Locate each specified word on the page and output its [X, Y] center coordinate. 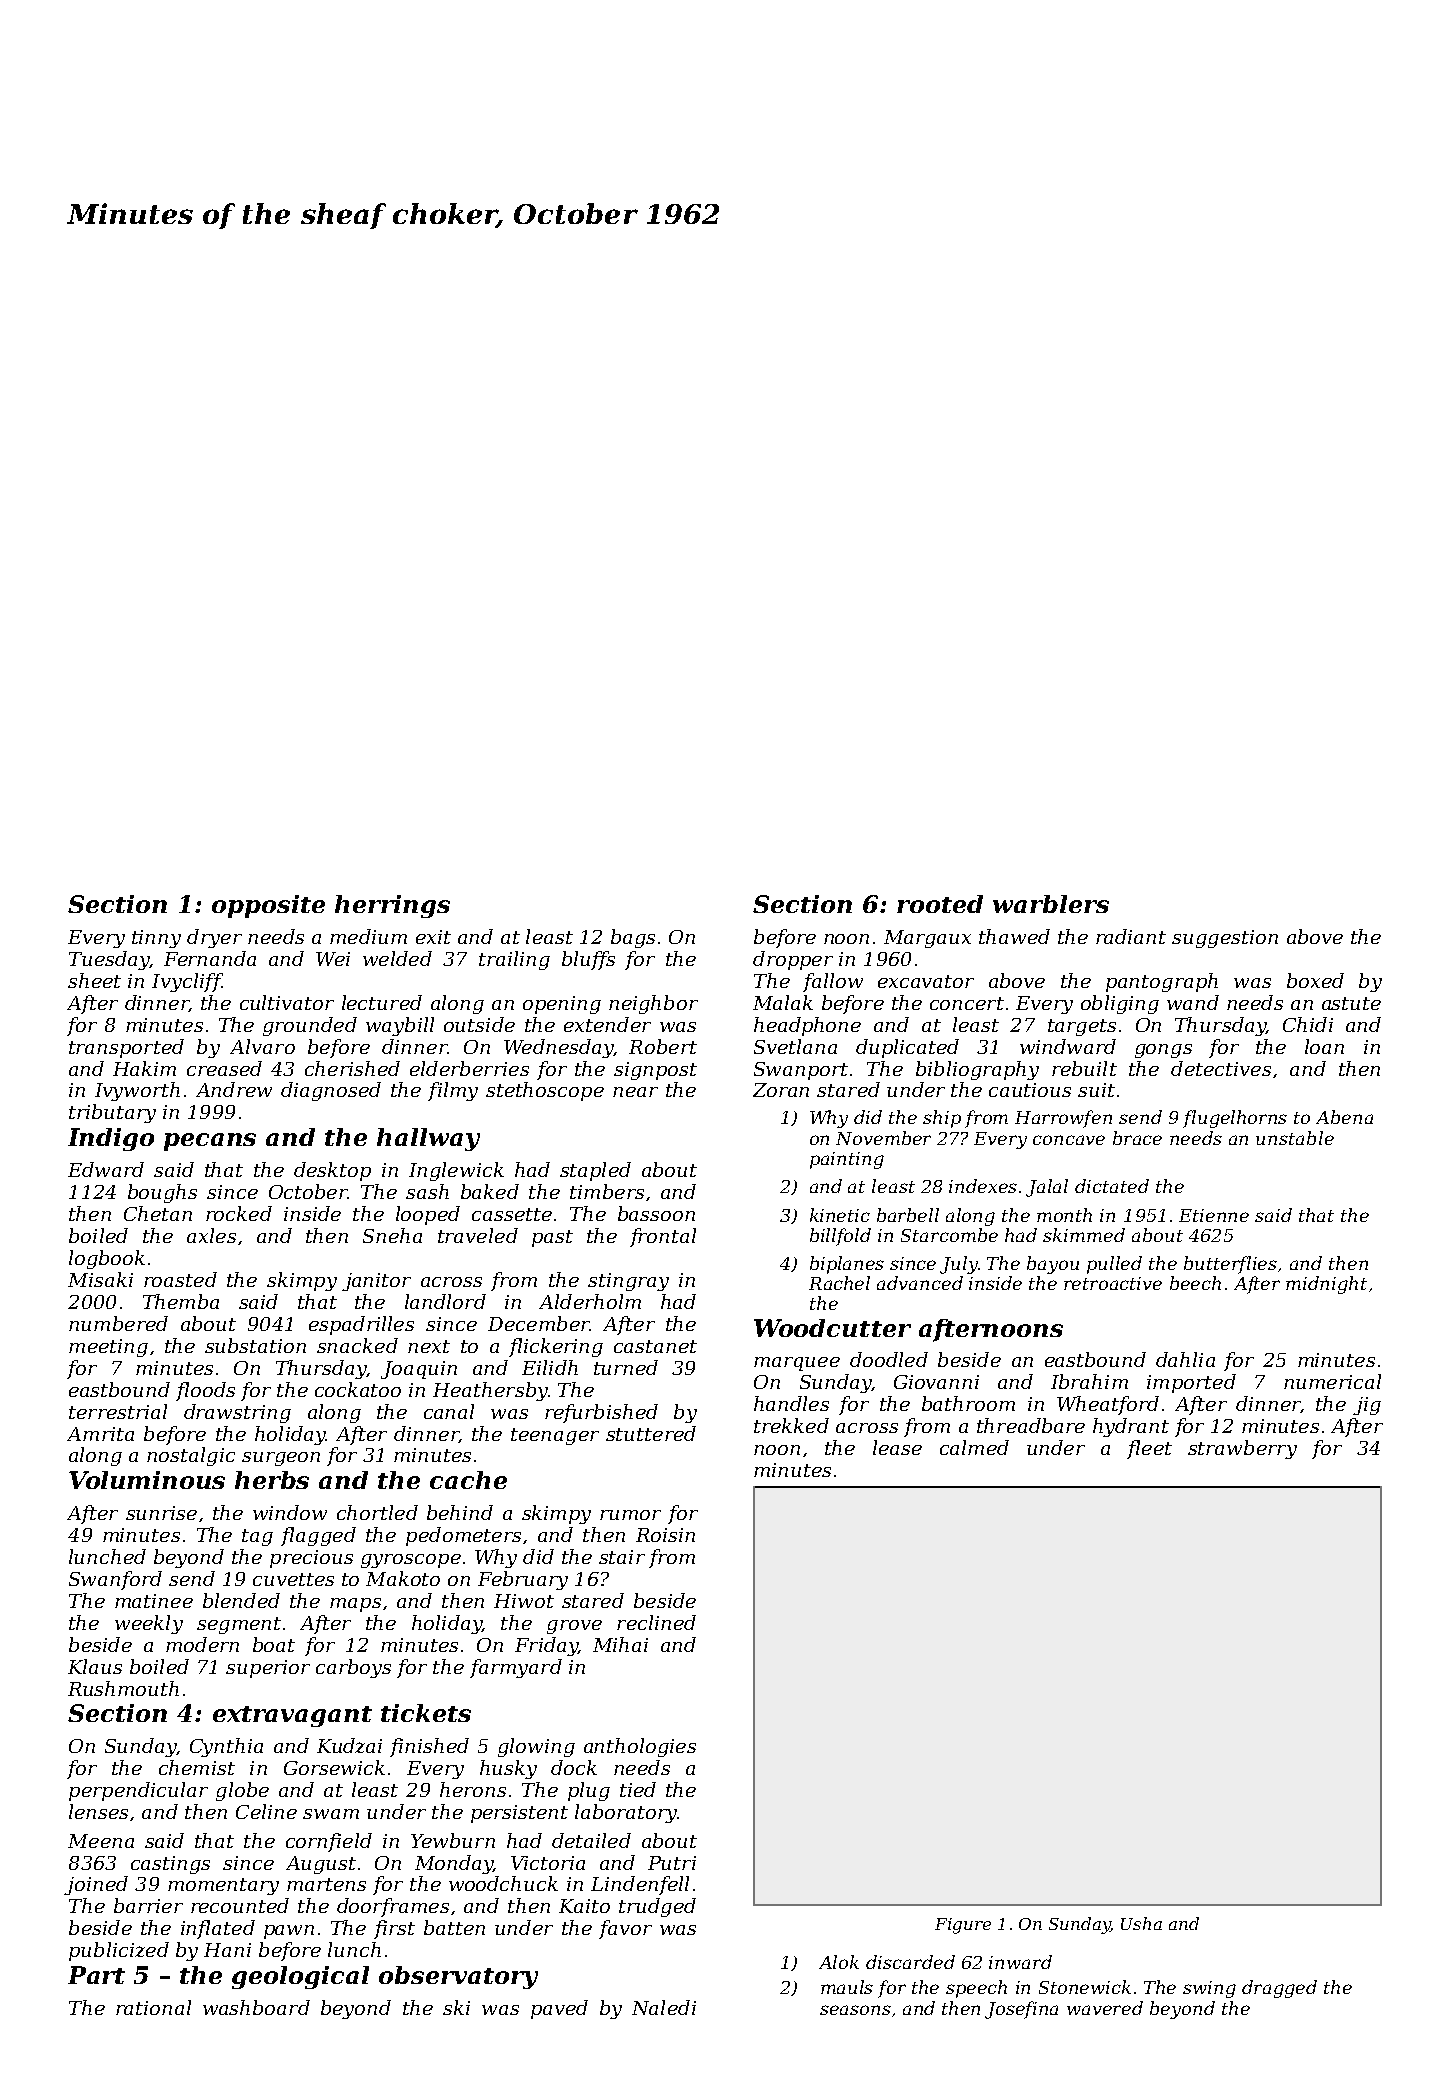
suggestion [1225, 939]
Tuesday [109, 960]
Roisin [665, 1535]
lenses [98, 1811]
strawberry [1242, 1449]
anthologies [640, 1747]
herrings [392, 906]
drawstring [237, 1413]
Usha [1141, 1923]
